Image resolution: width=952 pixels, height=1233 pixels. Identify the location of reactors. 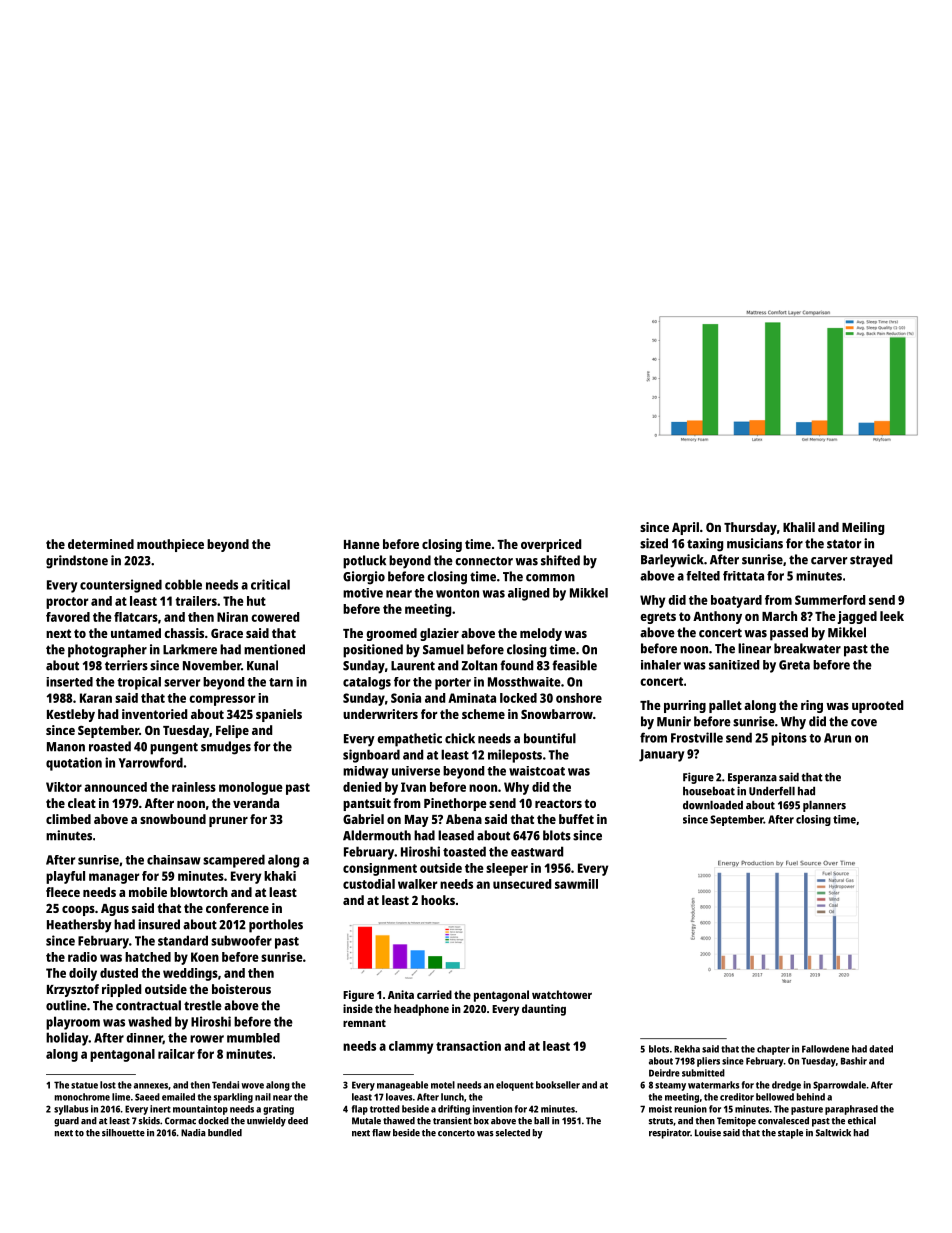
(558, 803).
